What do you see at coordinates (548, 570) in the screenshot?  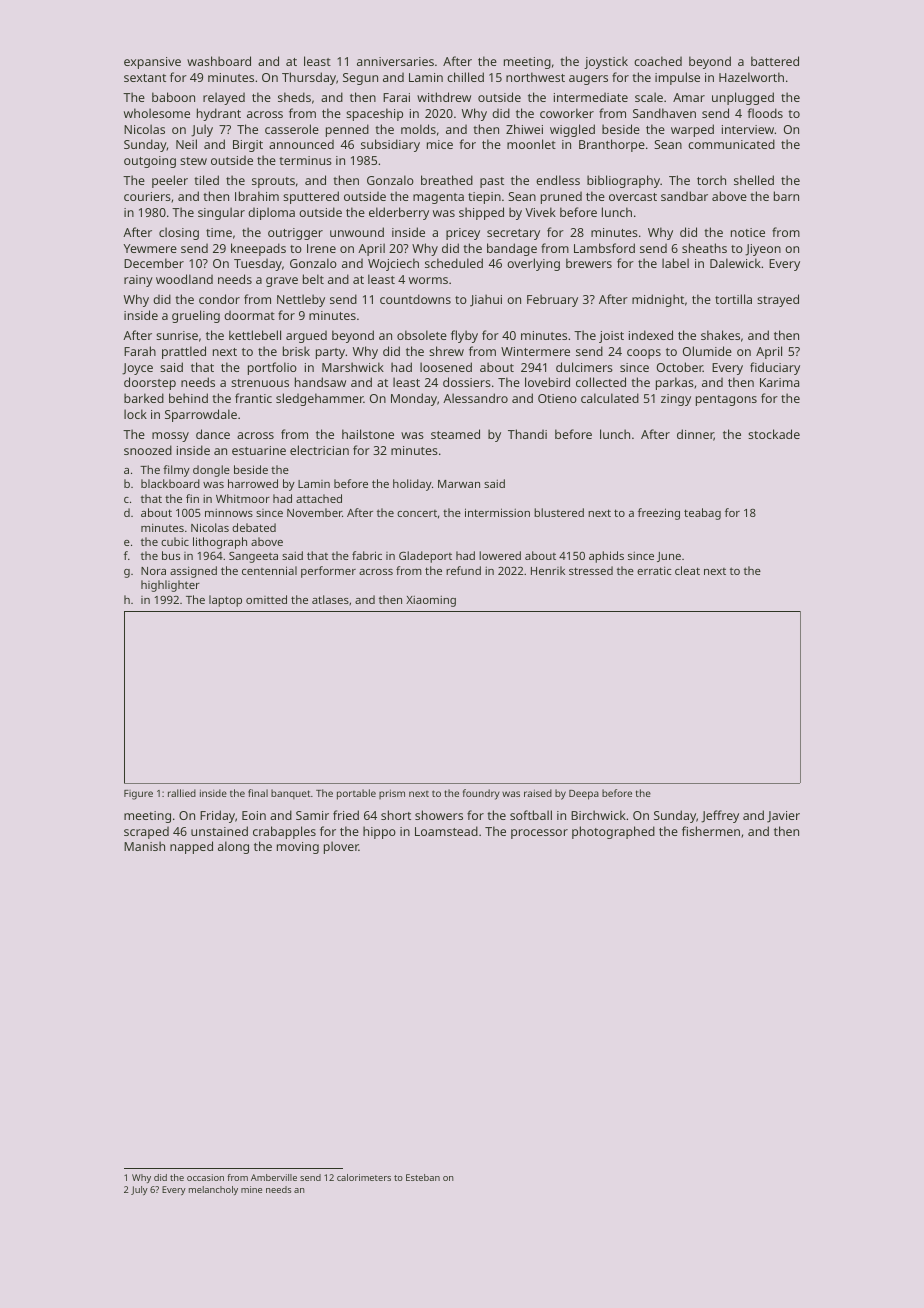 I see `Henrik` at bounding box center [548, 570].
